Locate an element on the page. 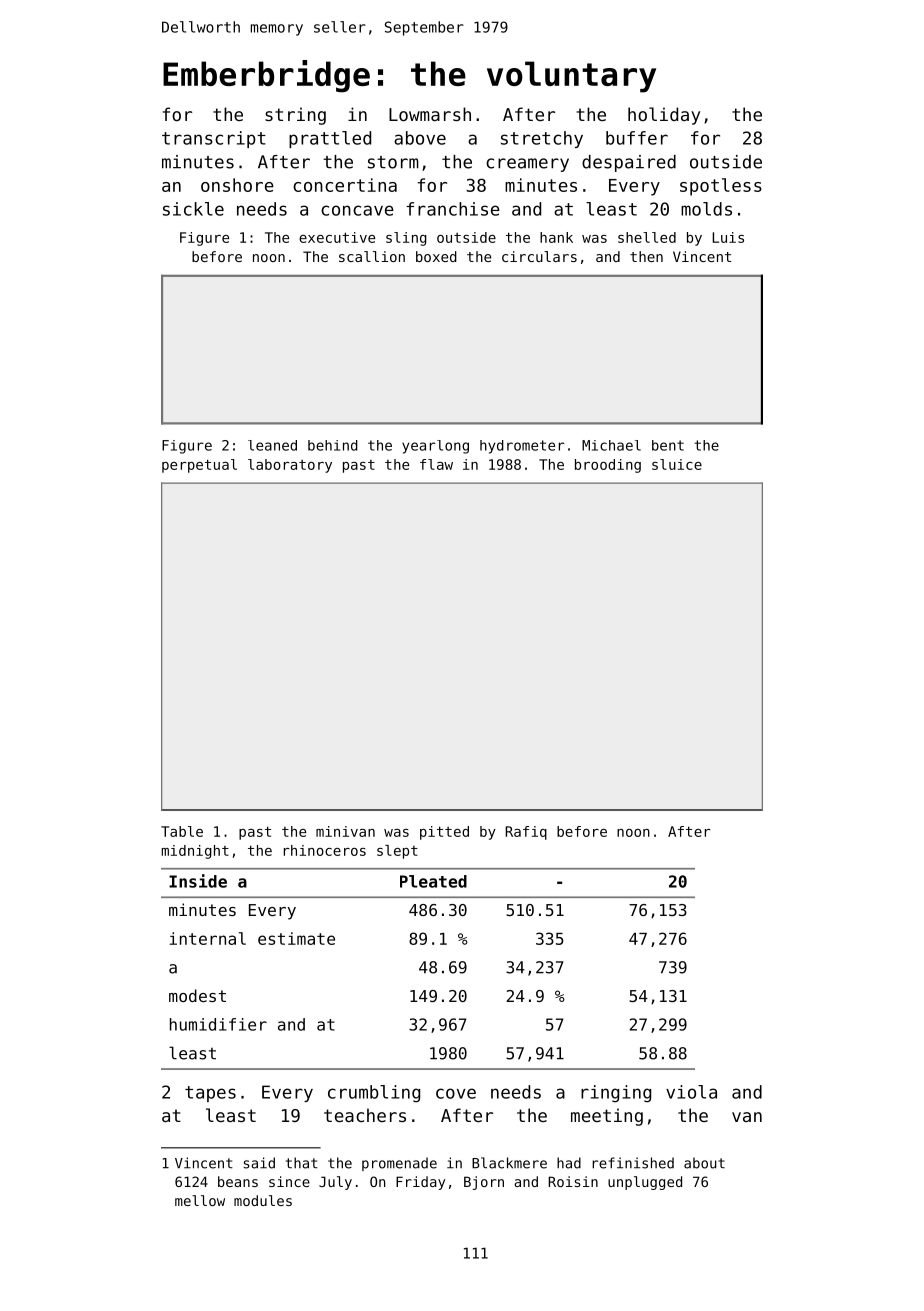  July is located at coordinates (335, 1183).
